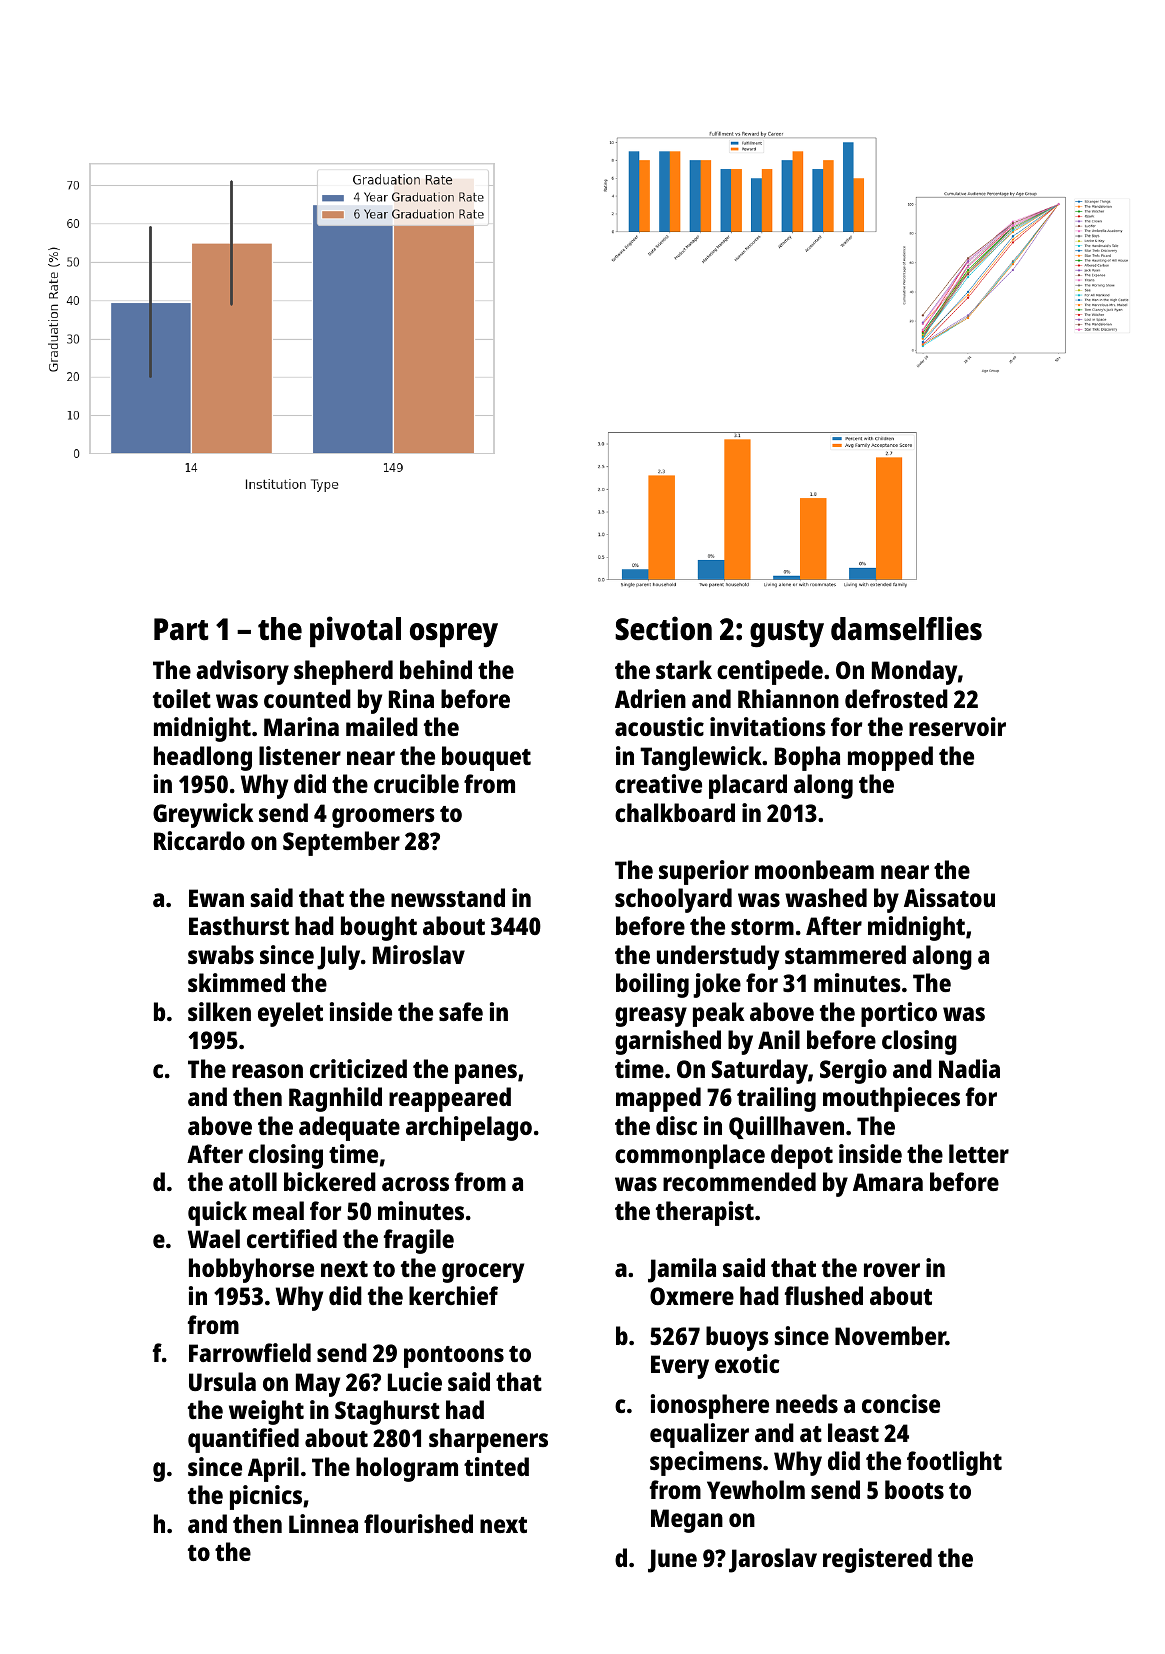 The width and height of the image is (1165, 1654). Describe the element at coordinates (969, 1068) in the image. I see `Nadia` at that location.
